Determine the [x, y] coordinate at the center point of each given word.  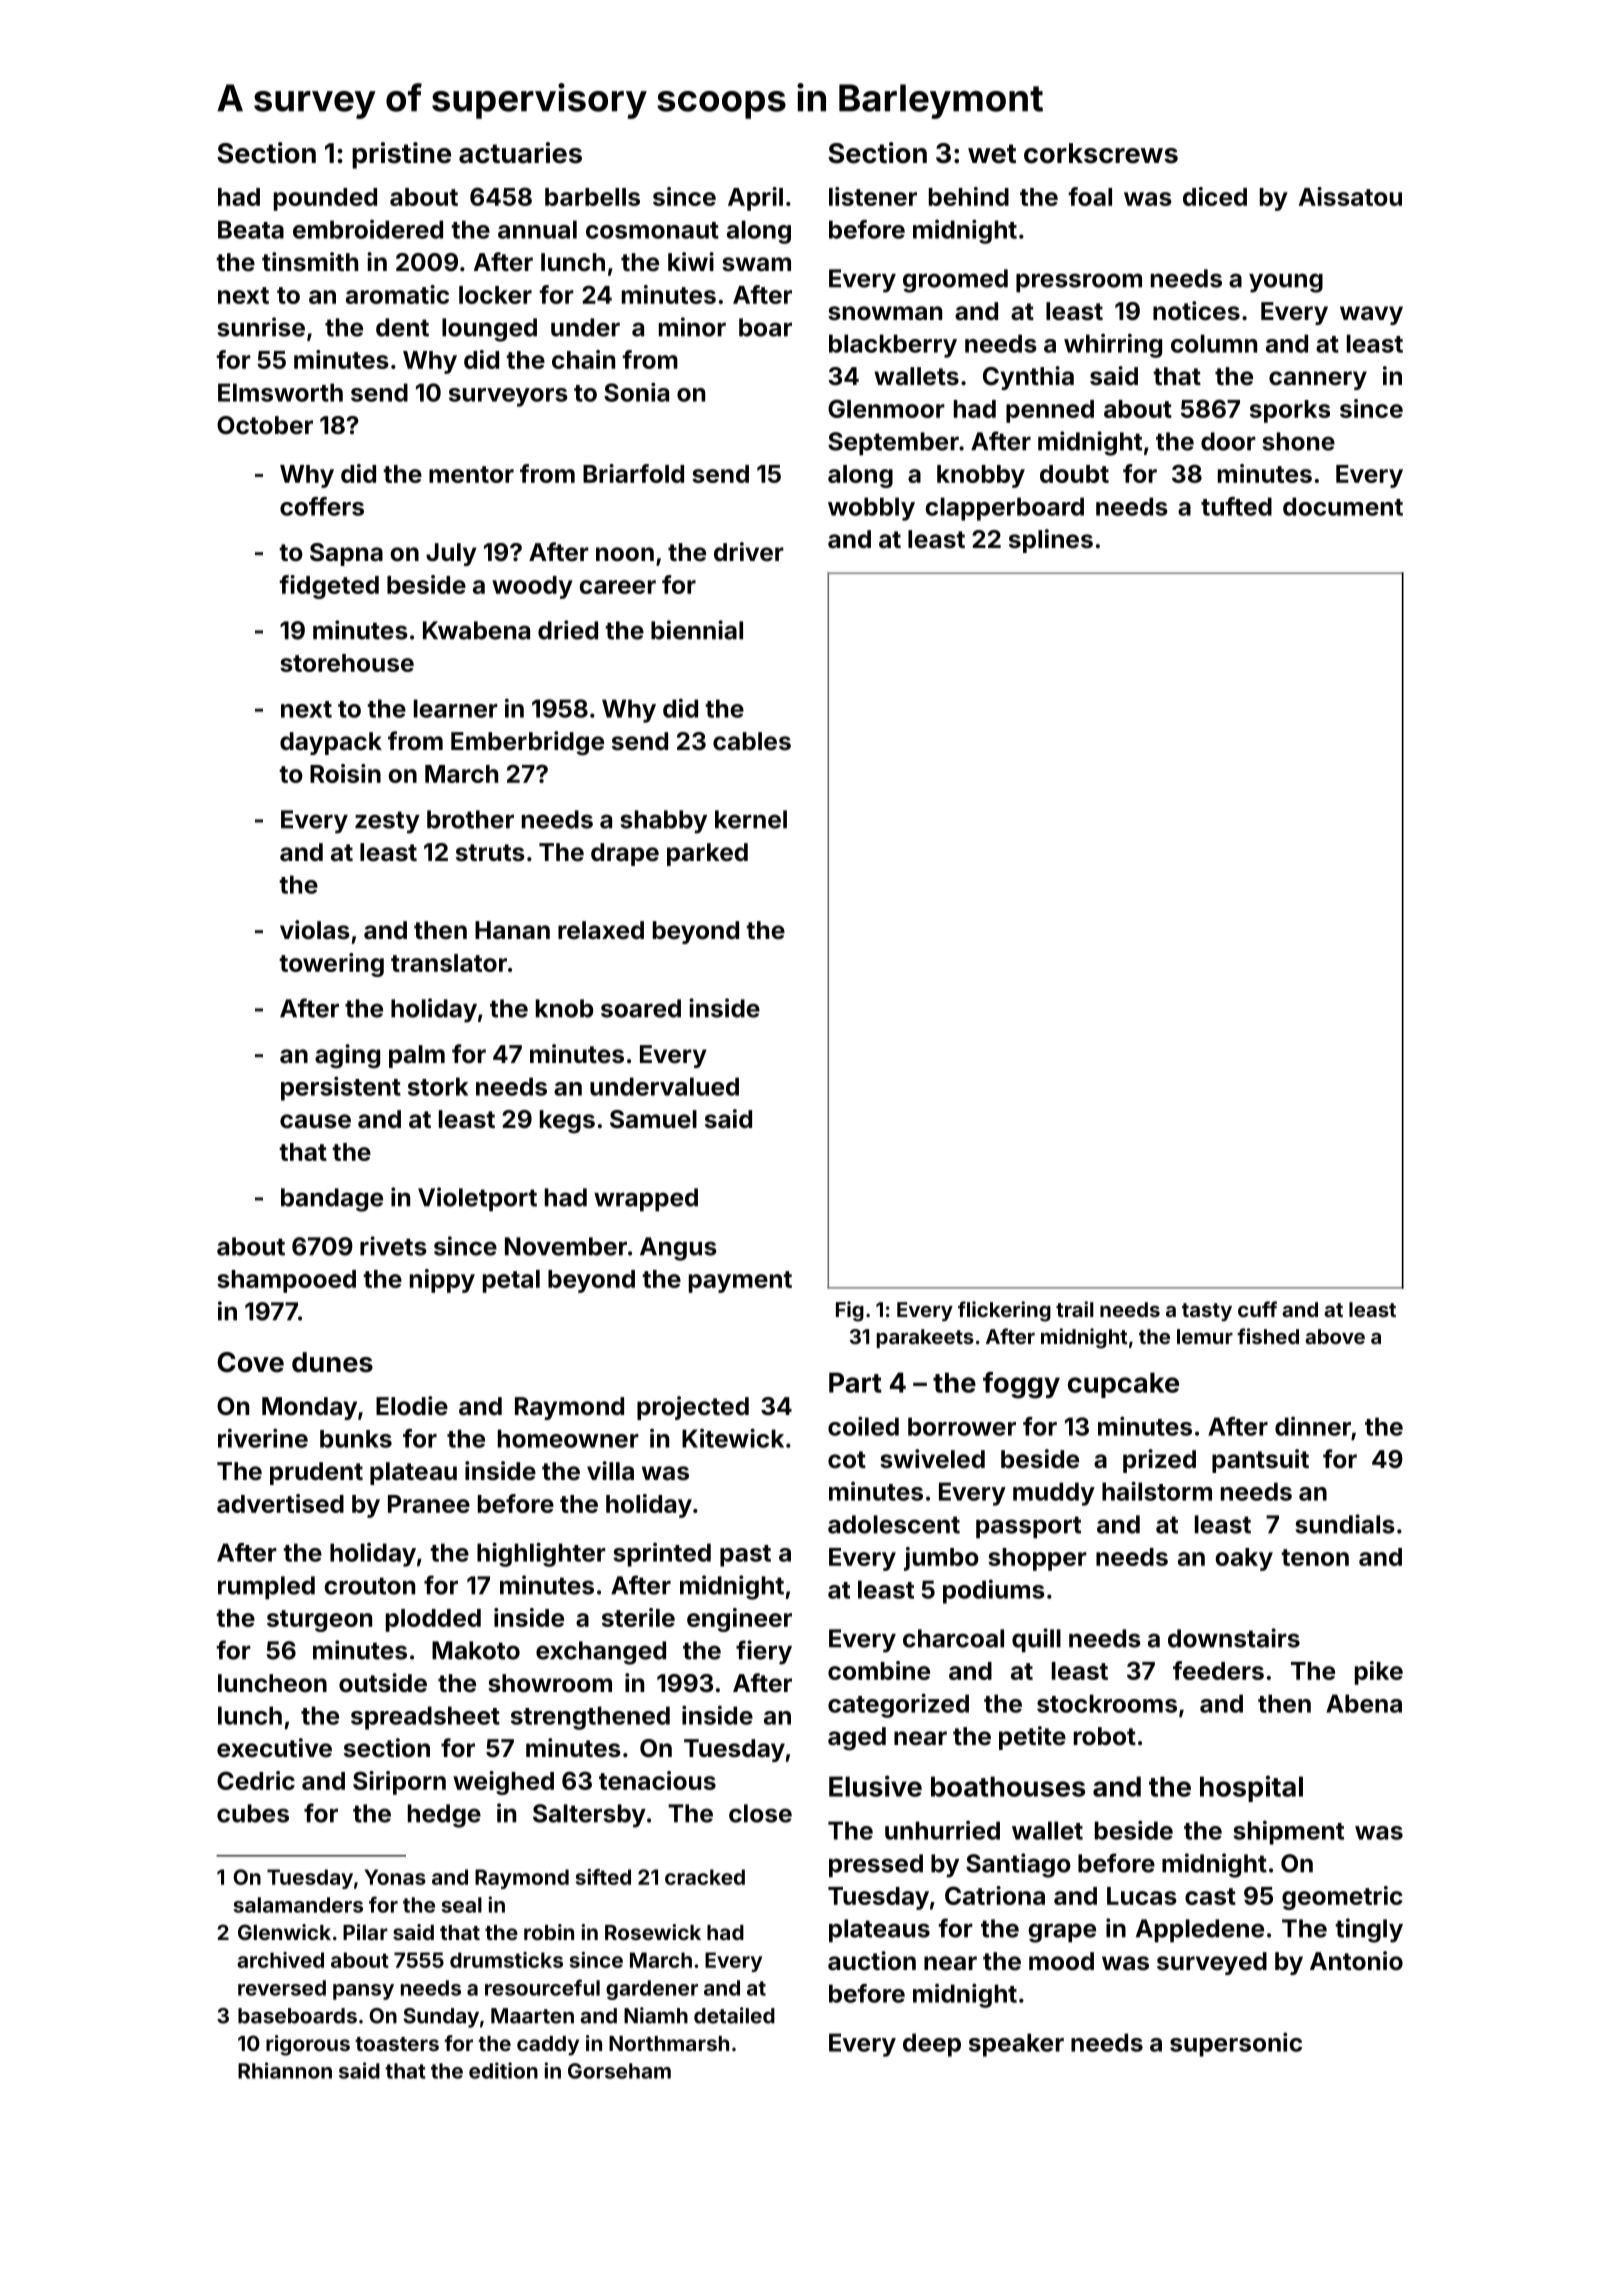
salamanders [298, 1905]
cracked [705, 1877]
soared [641, 1008]
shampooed [286, 1281]
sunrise [261, 327]
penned [1050, 411]
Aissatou [1350, 196]
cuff [1257, 1309]
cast [1210, 1896]
